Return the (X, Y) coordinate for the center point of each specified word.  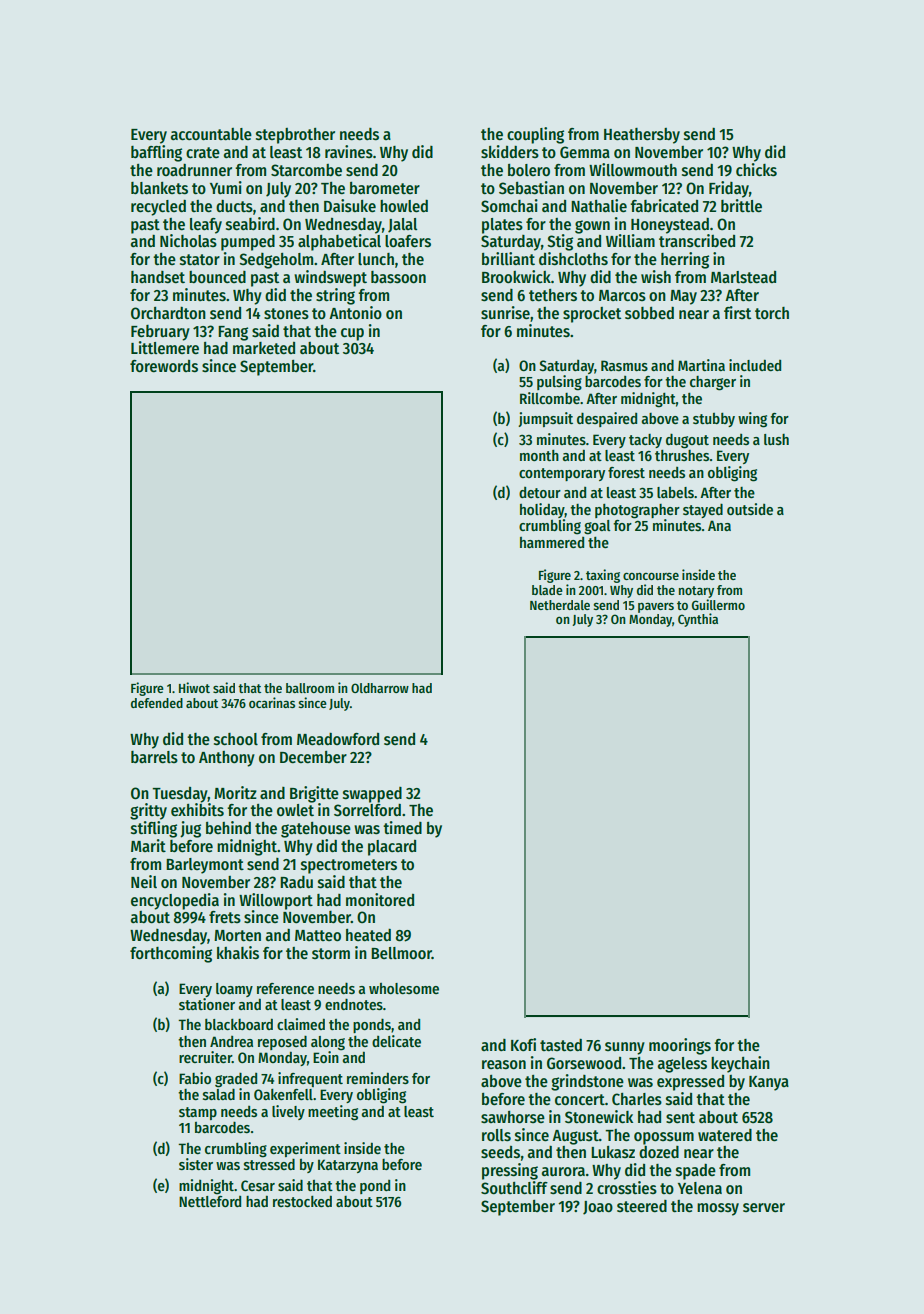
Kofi (523, 1044)
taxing (603, 576)
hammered (552, 542)
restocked (302, 1201)
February (160, 333)
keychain (740, 1064)
